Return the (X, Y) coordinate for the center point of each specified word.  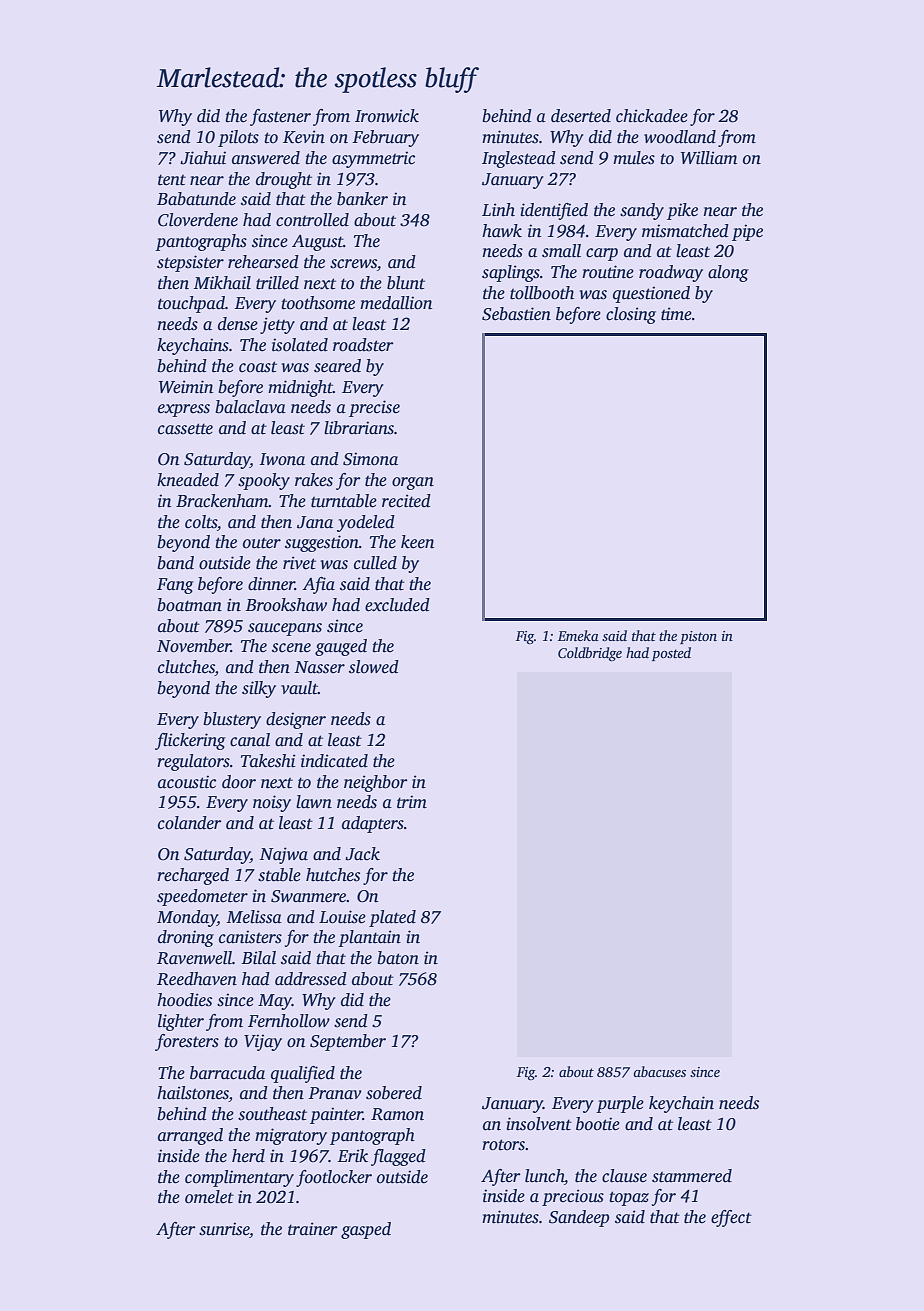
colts (201, 522)
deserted (581, 116)
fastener (280, 117)
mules (634, 158)
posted (671, 654)
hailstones (193, 1094)
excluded (397, 605)
